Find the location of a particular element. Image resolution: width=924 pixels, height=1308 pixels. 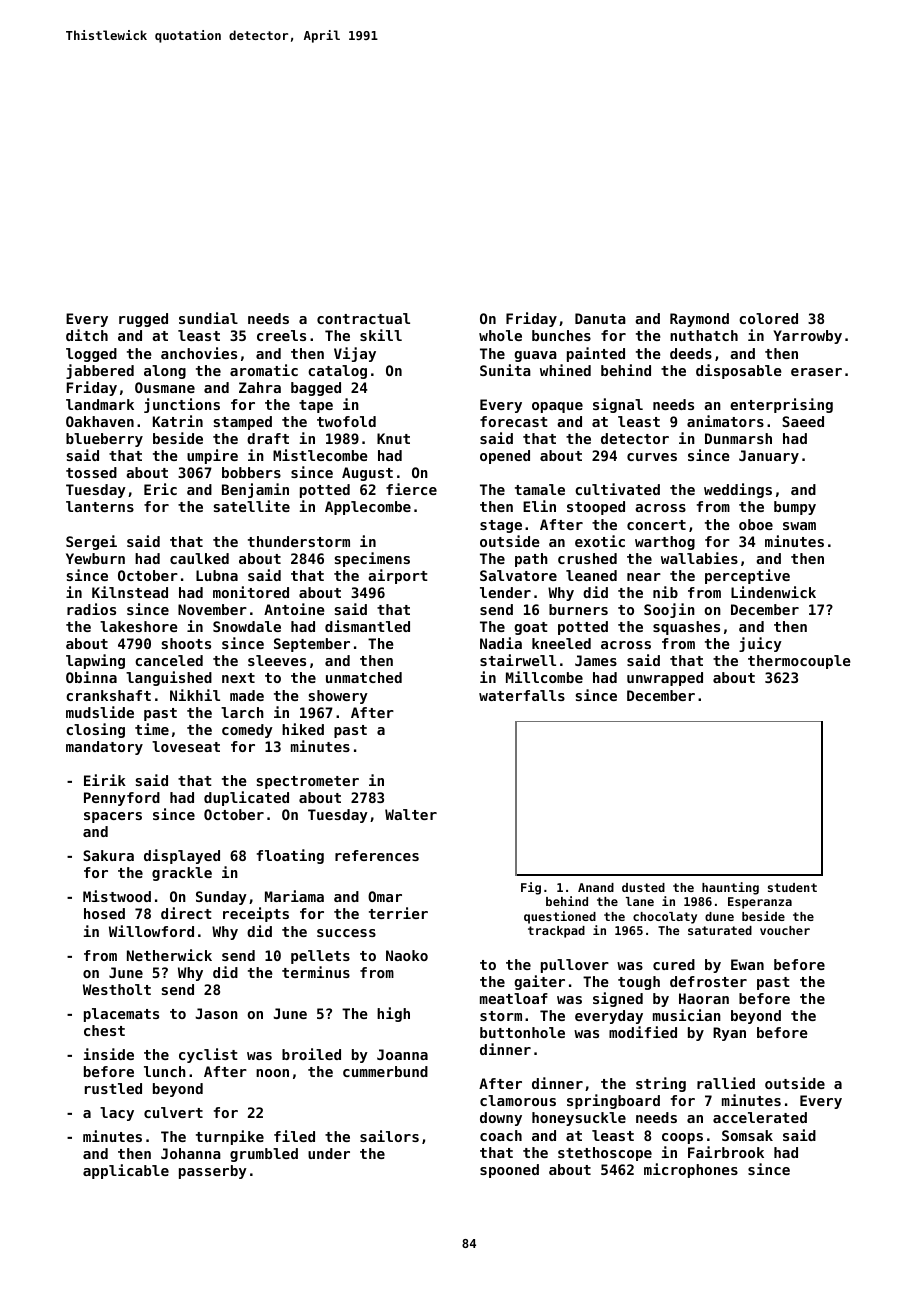

along is located at coordinates (165, 372).
